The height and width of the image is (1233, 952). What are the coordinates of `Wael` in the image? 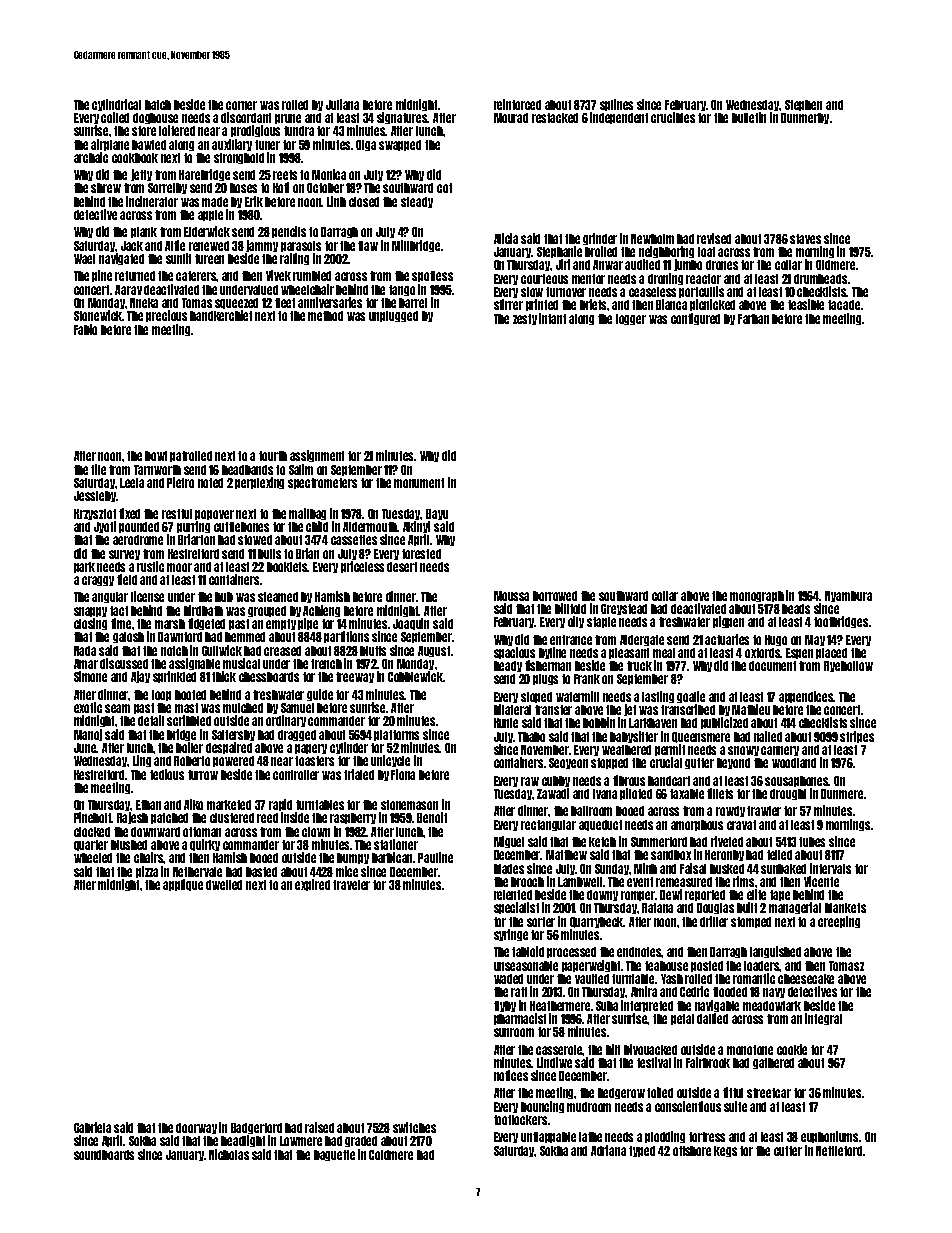 It's located at (84, 259).
